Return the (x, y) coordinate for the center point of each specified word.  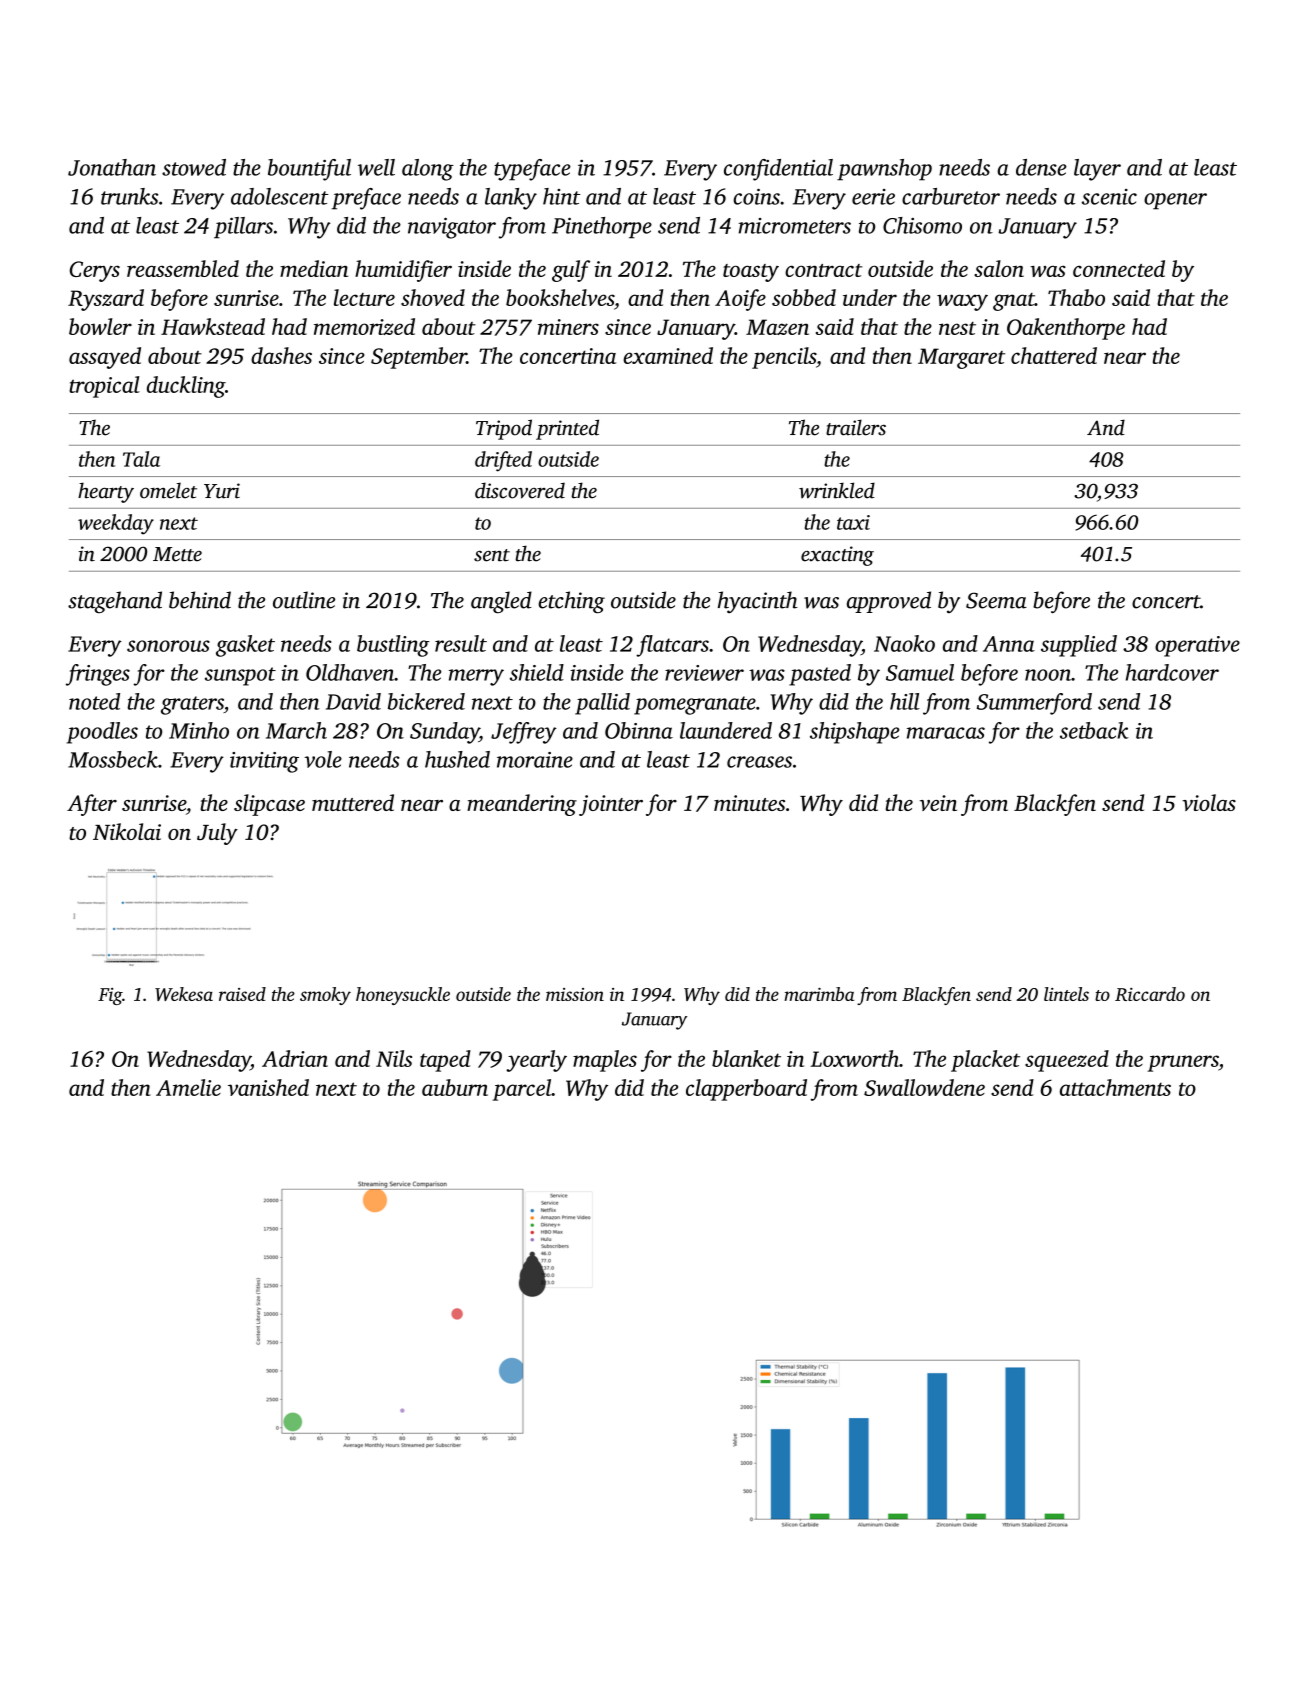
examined (668, 355)
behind (200, 600)
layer (1097, 170)
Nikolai (127, 831)
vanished (268, 1087)
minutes (749, 803)
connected (1119, 268)
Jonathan (112, 167)
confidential (778, 170)
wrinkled (837, 490)
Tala (141, 459)
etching (571, 602)
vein (938, 803)
